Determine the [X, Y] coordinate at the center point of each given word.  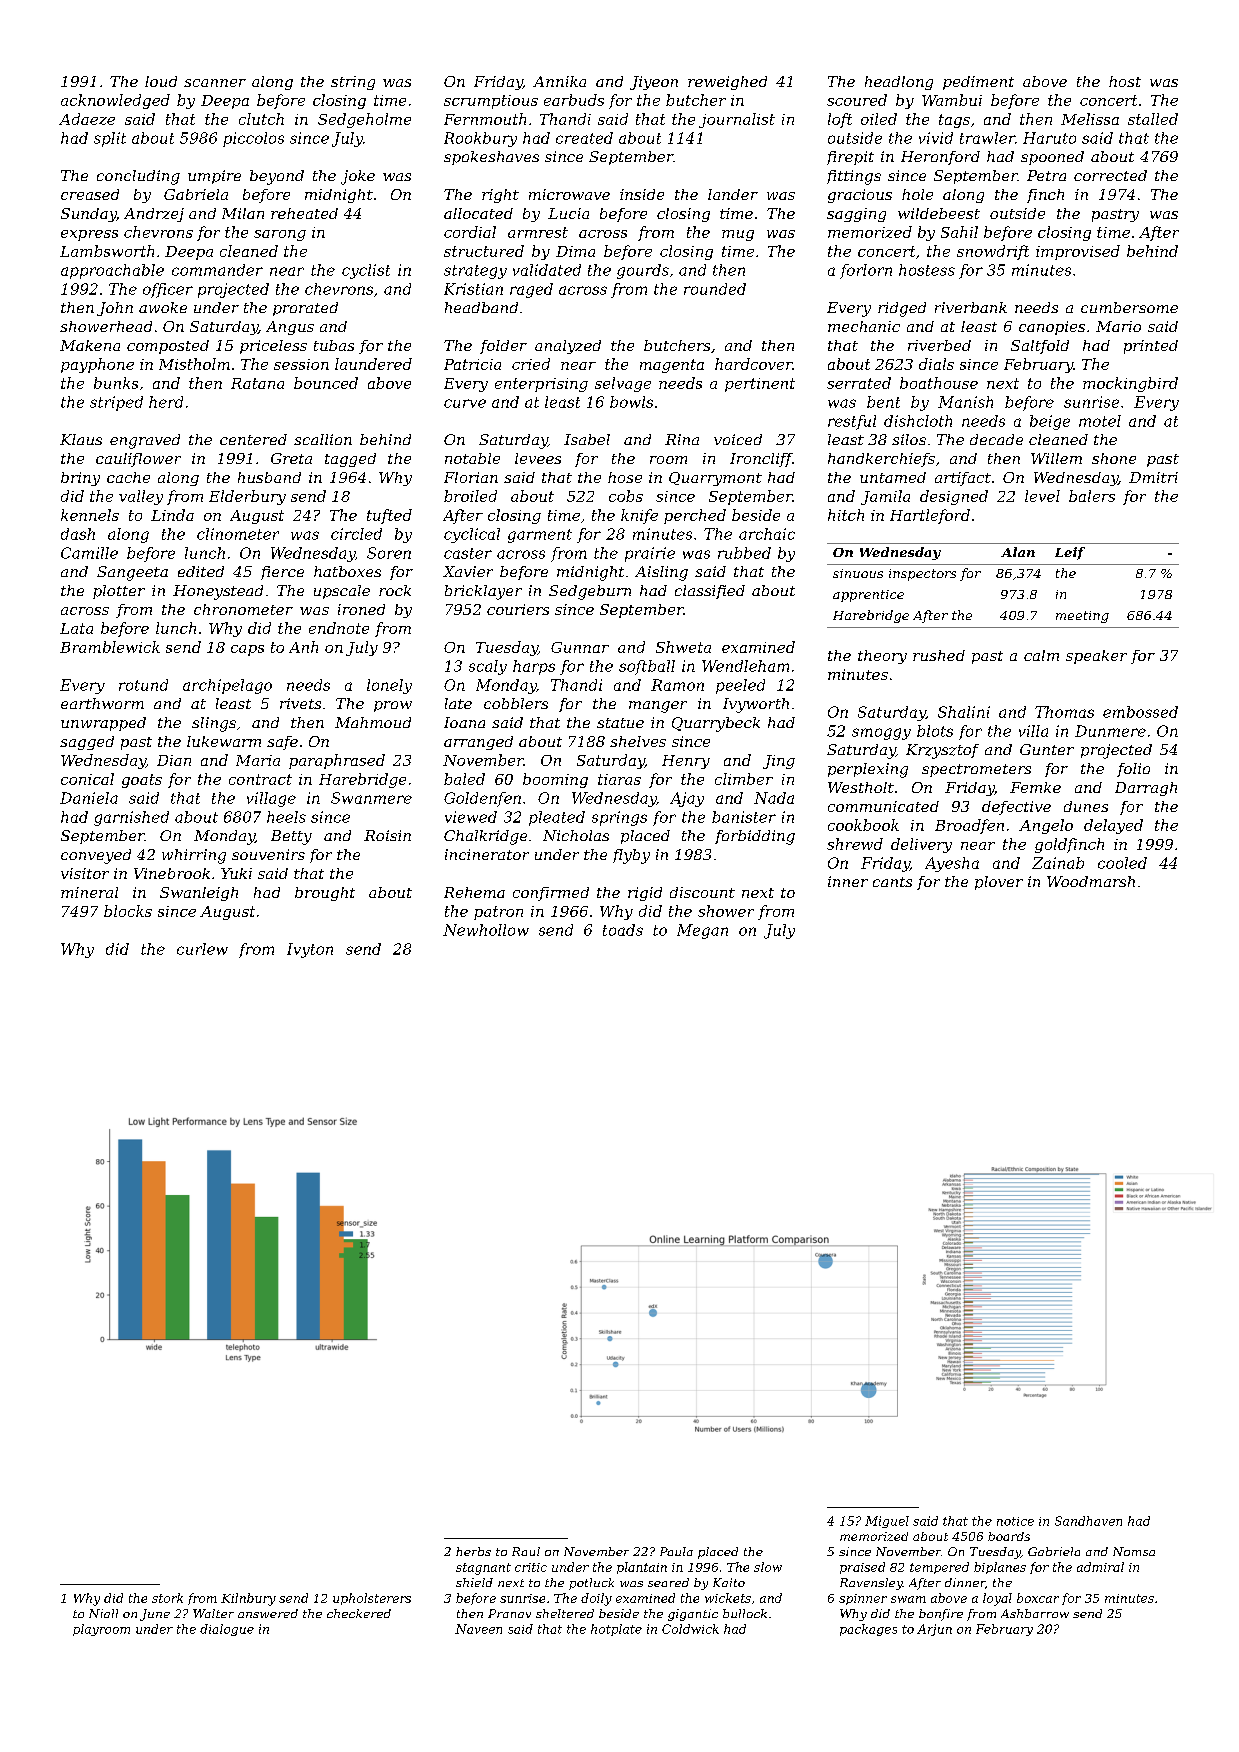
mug [738, 235]
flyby [631, 856]
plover [999, 883]
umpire [214, 177]
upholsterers [372, 1599]
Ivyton [310, 950]
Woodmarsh [1091, 881]
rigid [645, 894]
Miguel [887, 1522]
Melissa [1090, 119]
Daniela [89, 798]
